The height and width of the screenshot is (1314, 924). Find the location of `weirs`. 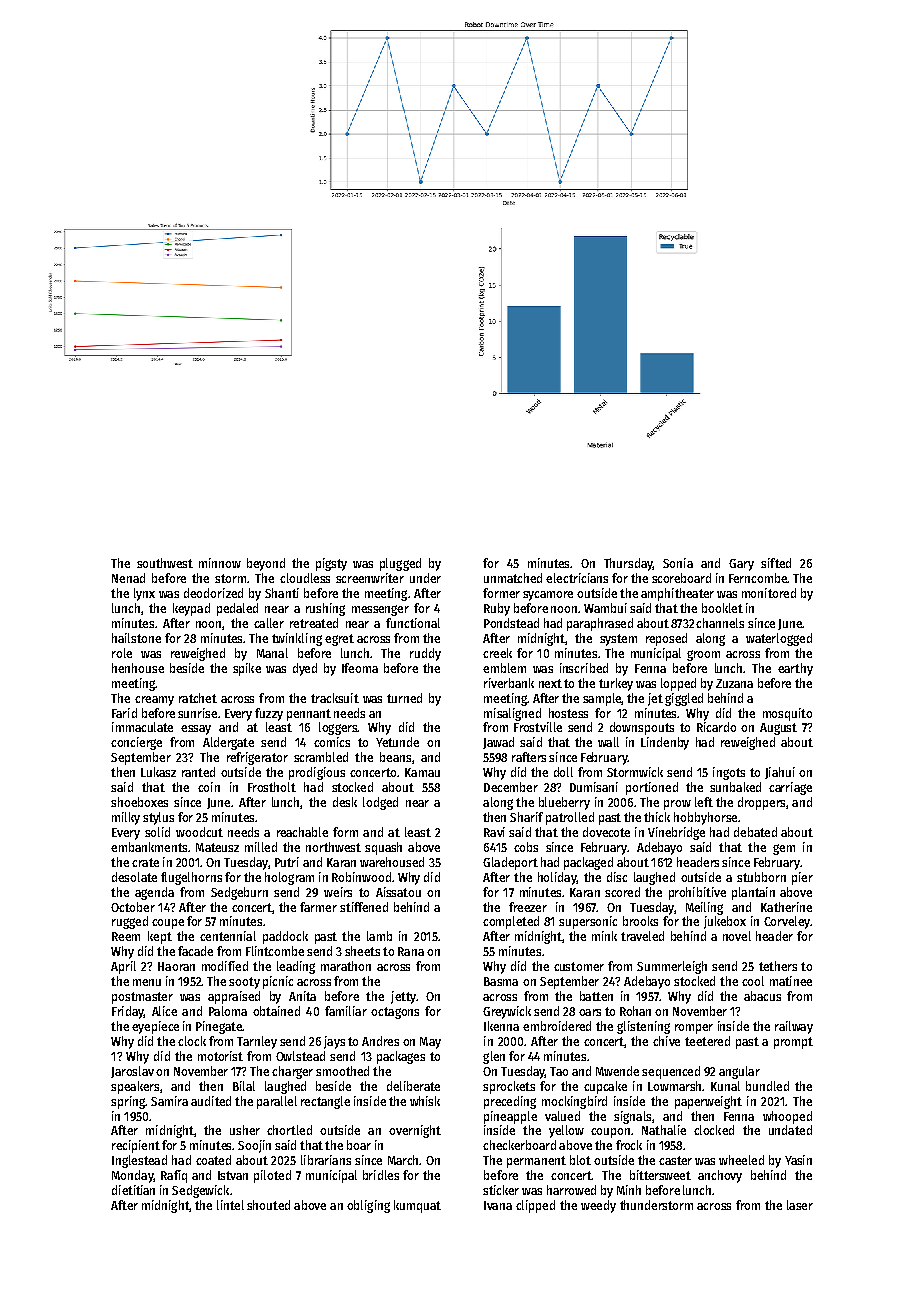

weirs is located at coordinates (338, 892).
